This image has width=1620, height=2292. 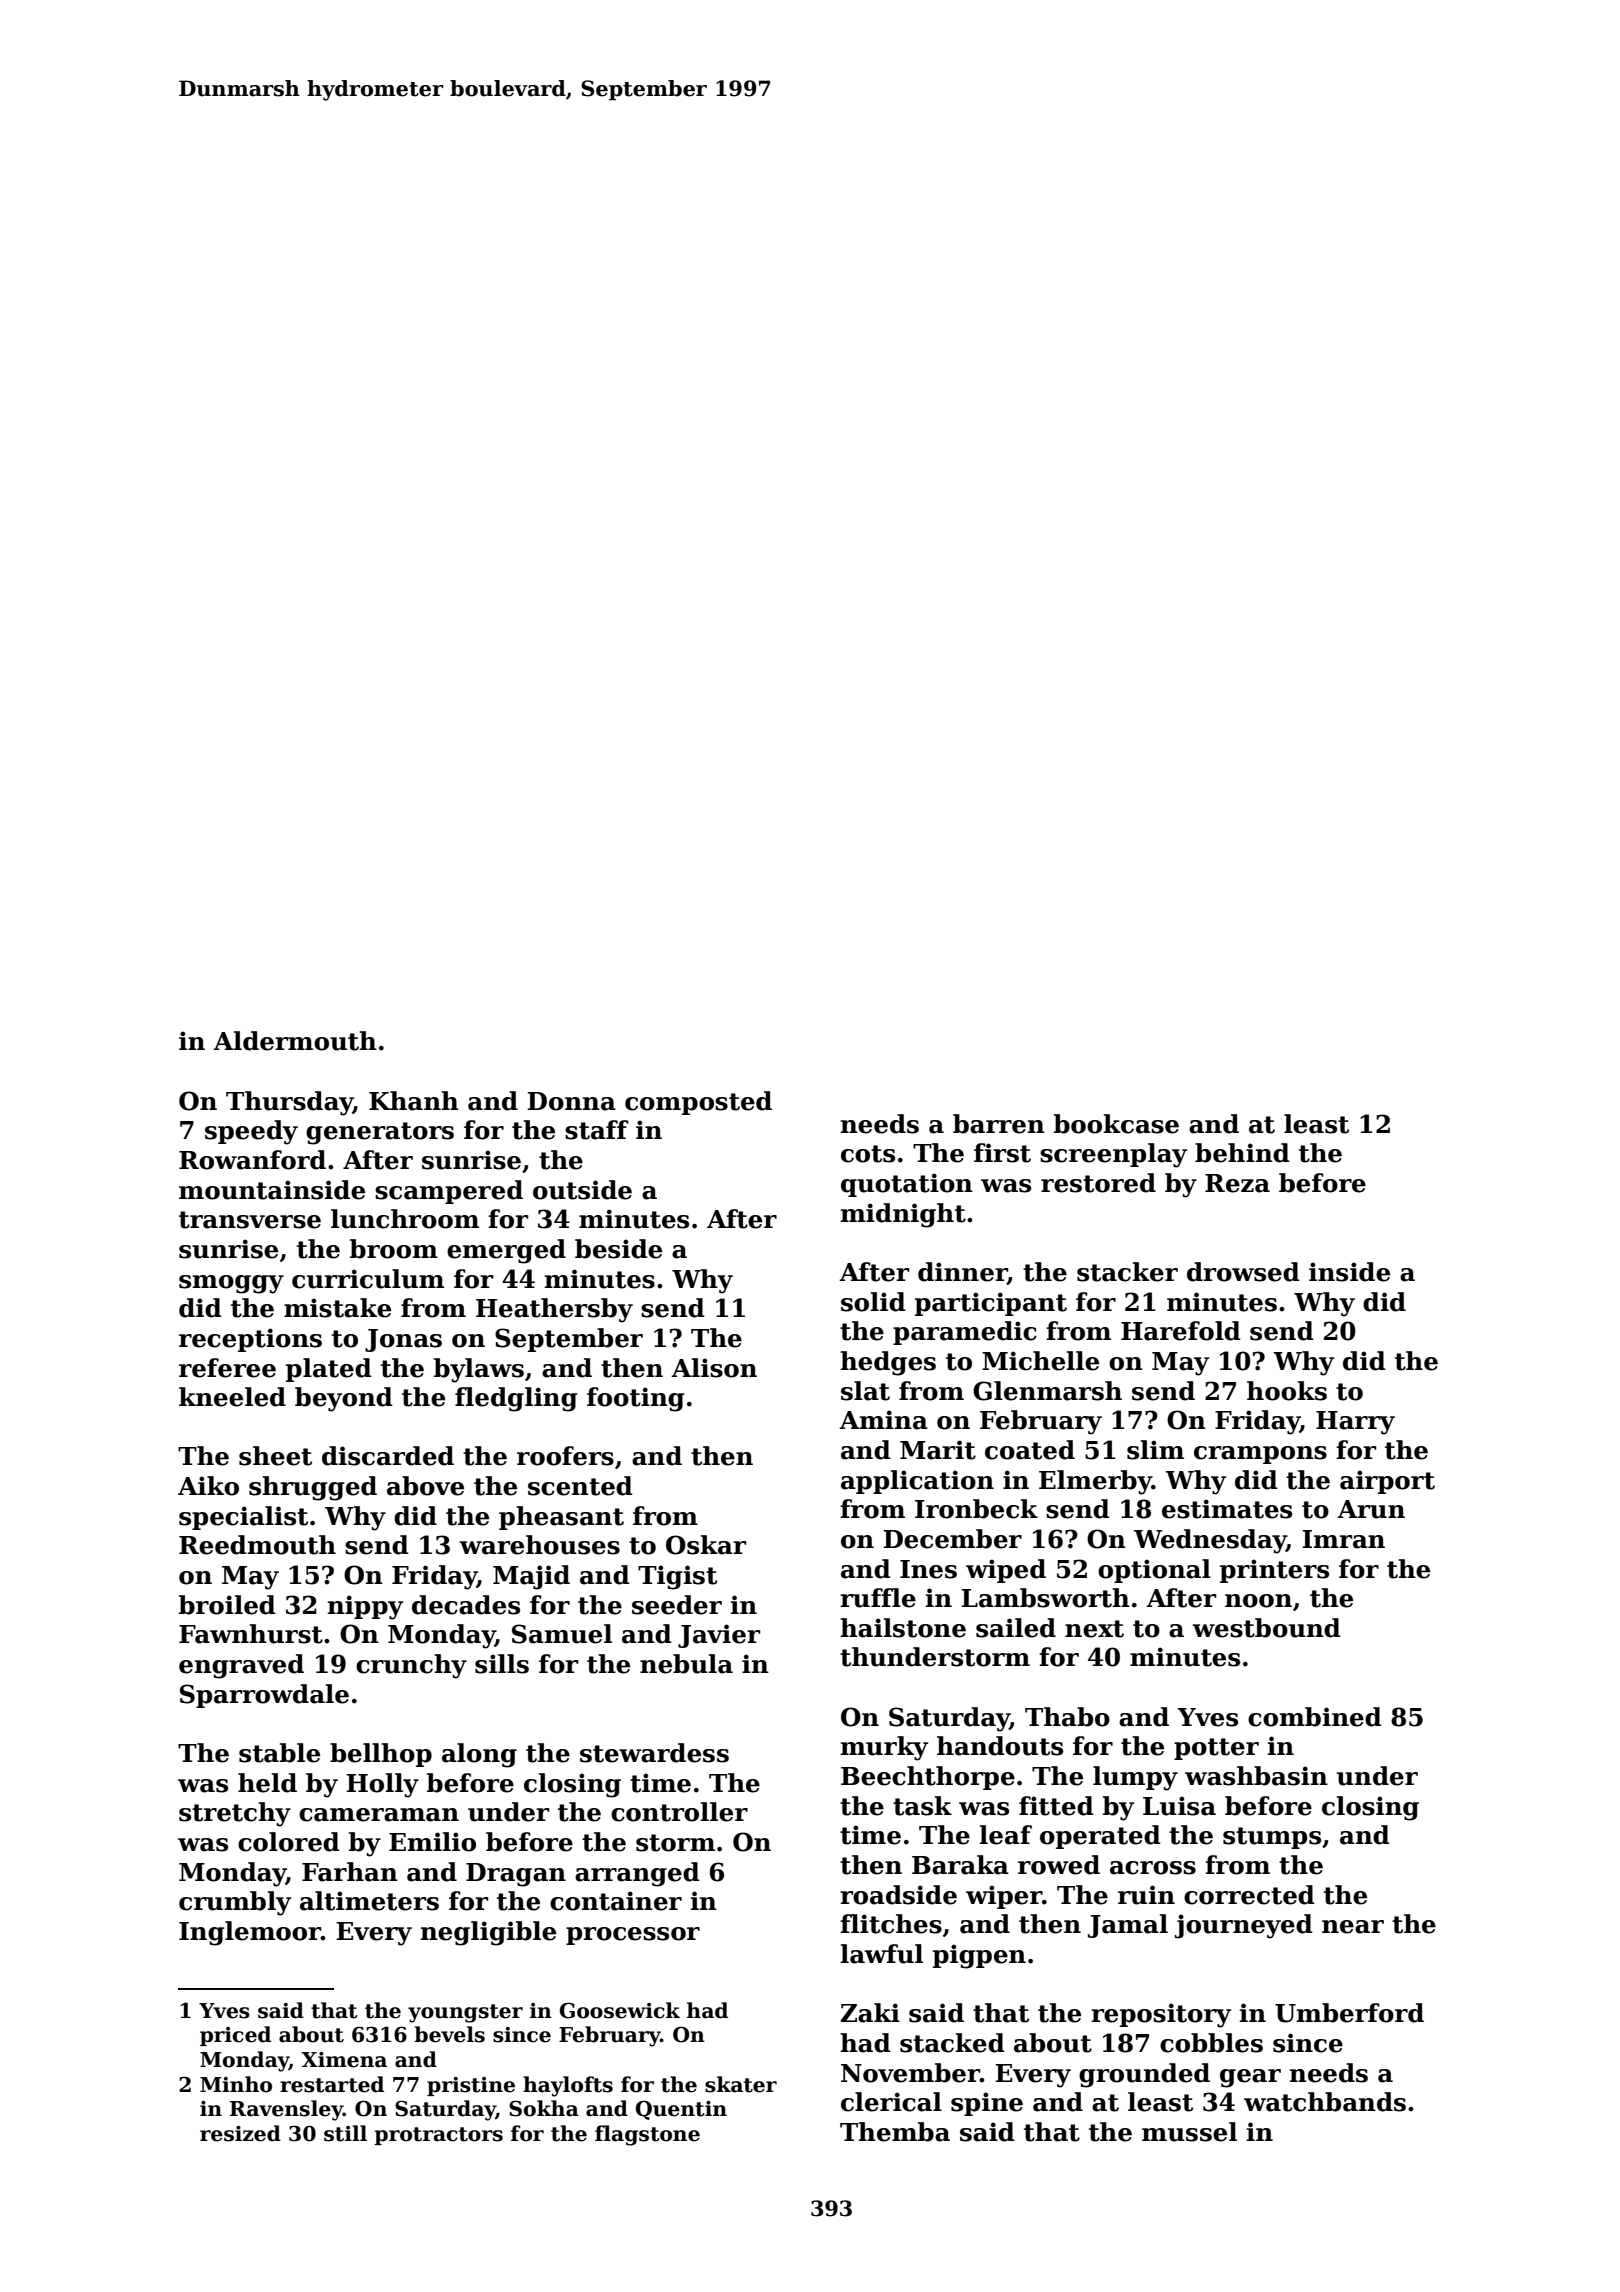 I want to click on bookcase, so click(x=1116, y=1124).
